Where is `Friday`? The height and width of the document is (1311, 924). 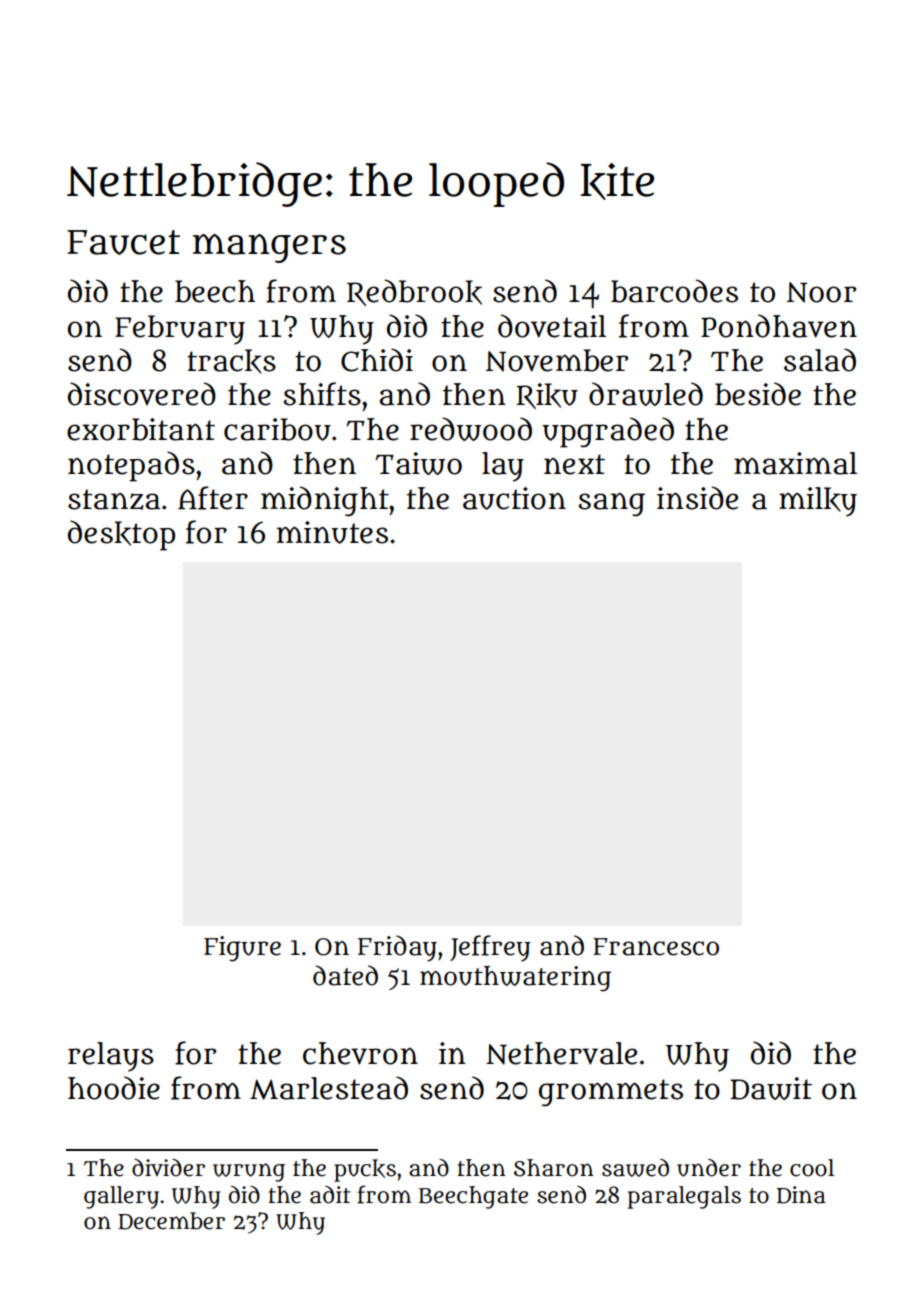
Friday is located at coordinates (397, 948).
